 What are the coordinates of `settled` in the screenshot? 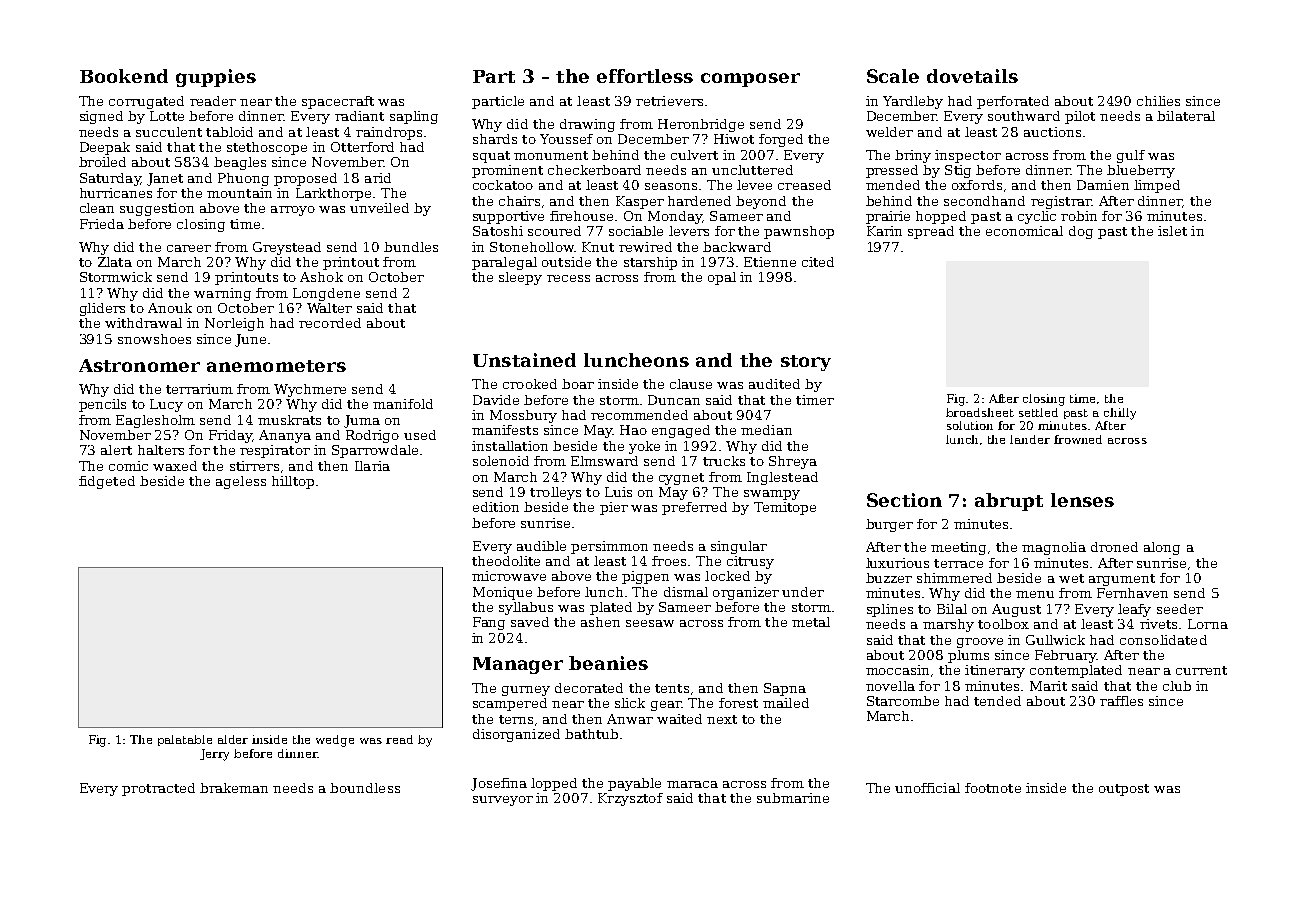 It's located at (1038, 412).
